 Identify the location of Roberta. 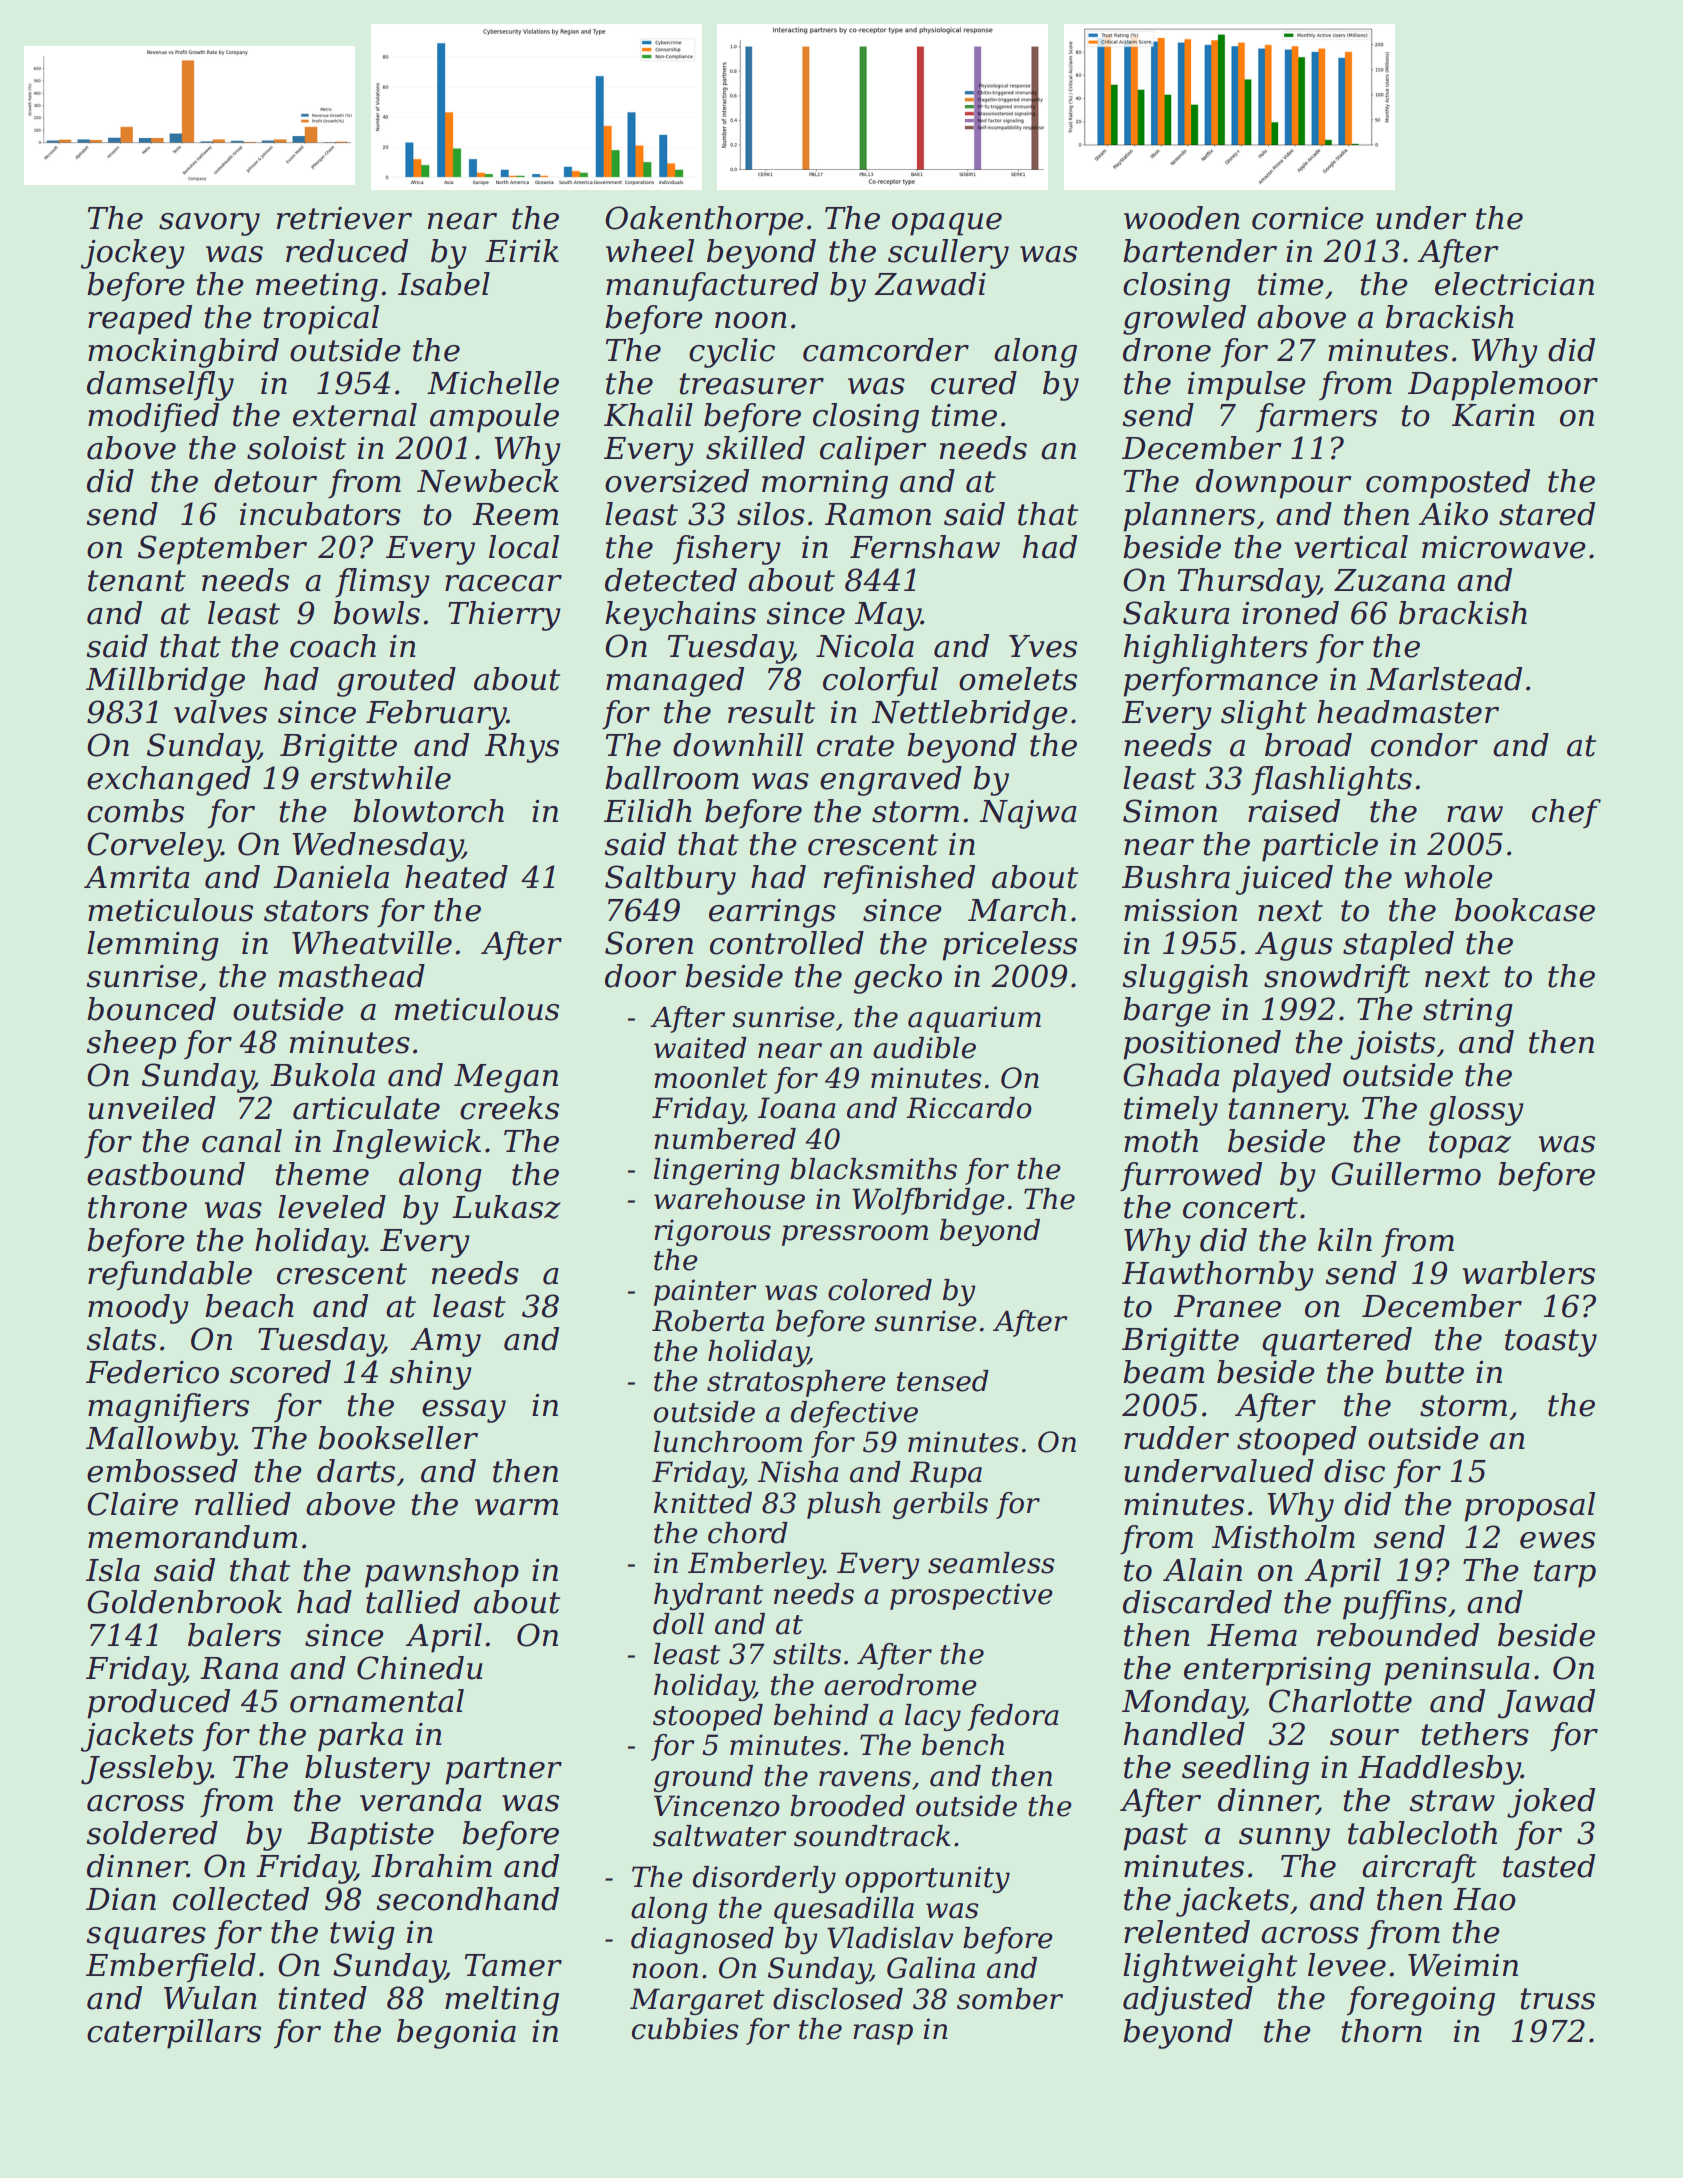
(708, 1321).
